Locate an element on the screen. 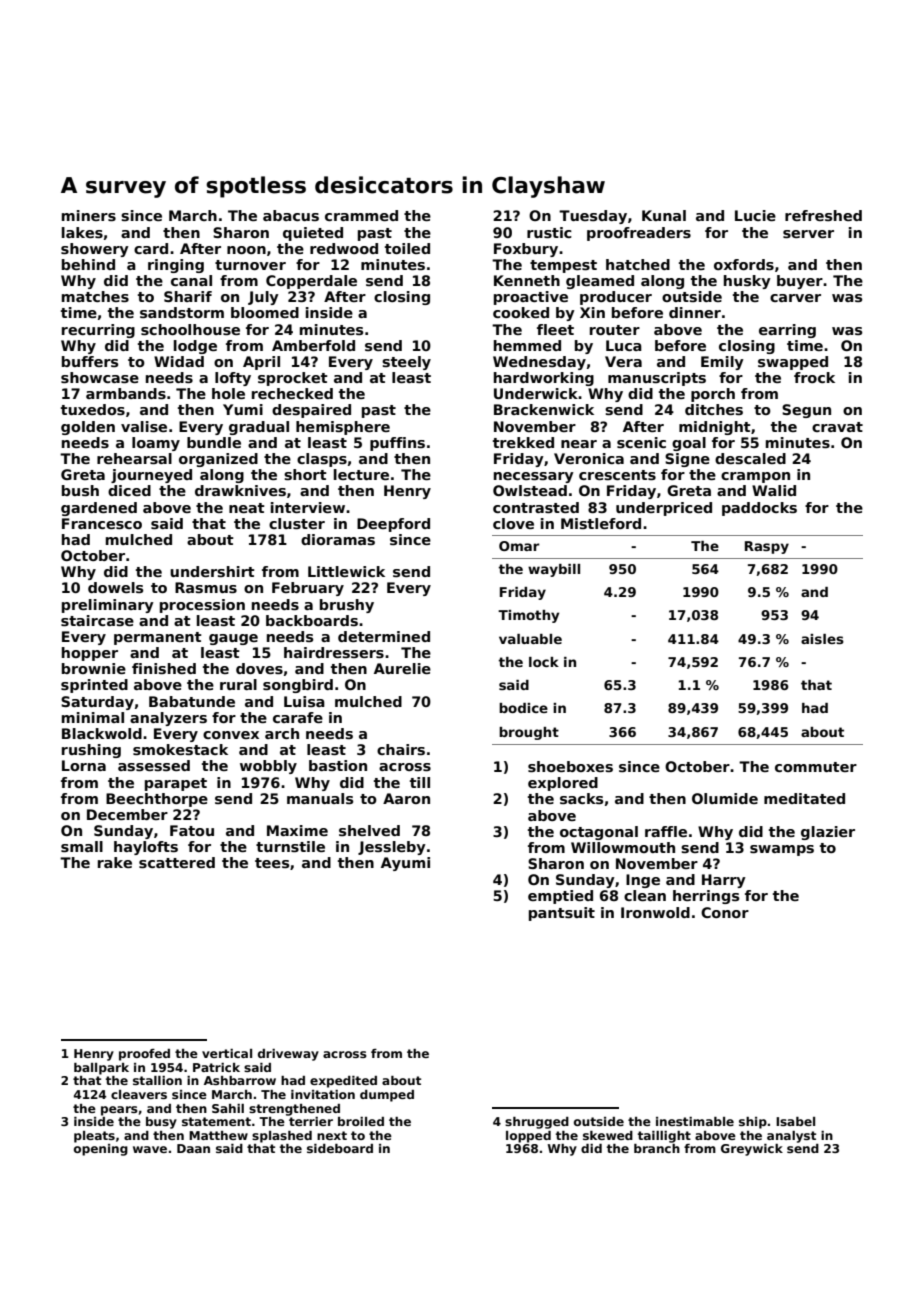  shrugged is located at coordinates (537, 1123).
